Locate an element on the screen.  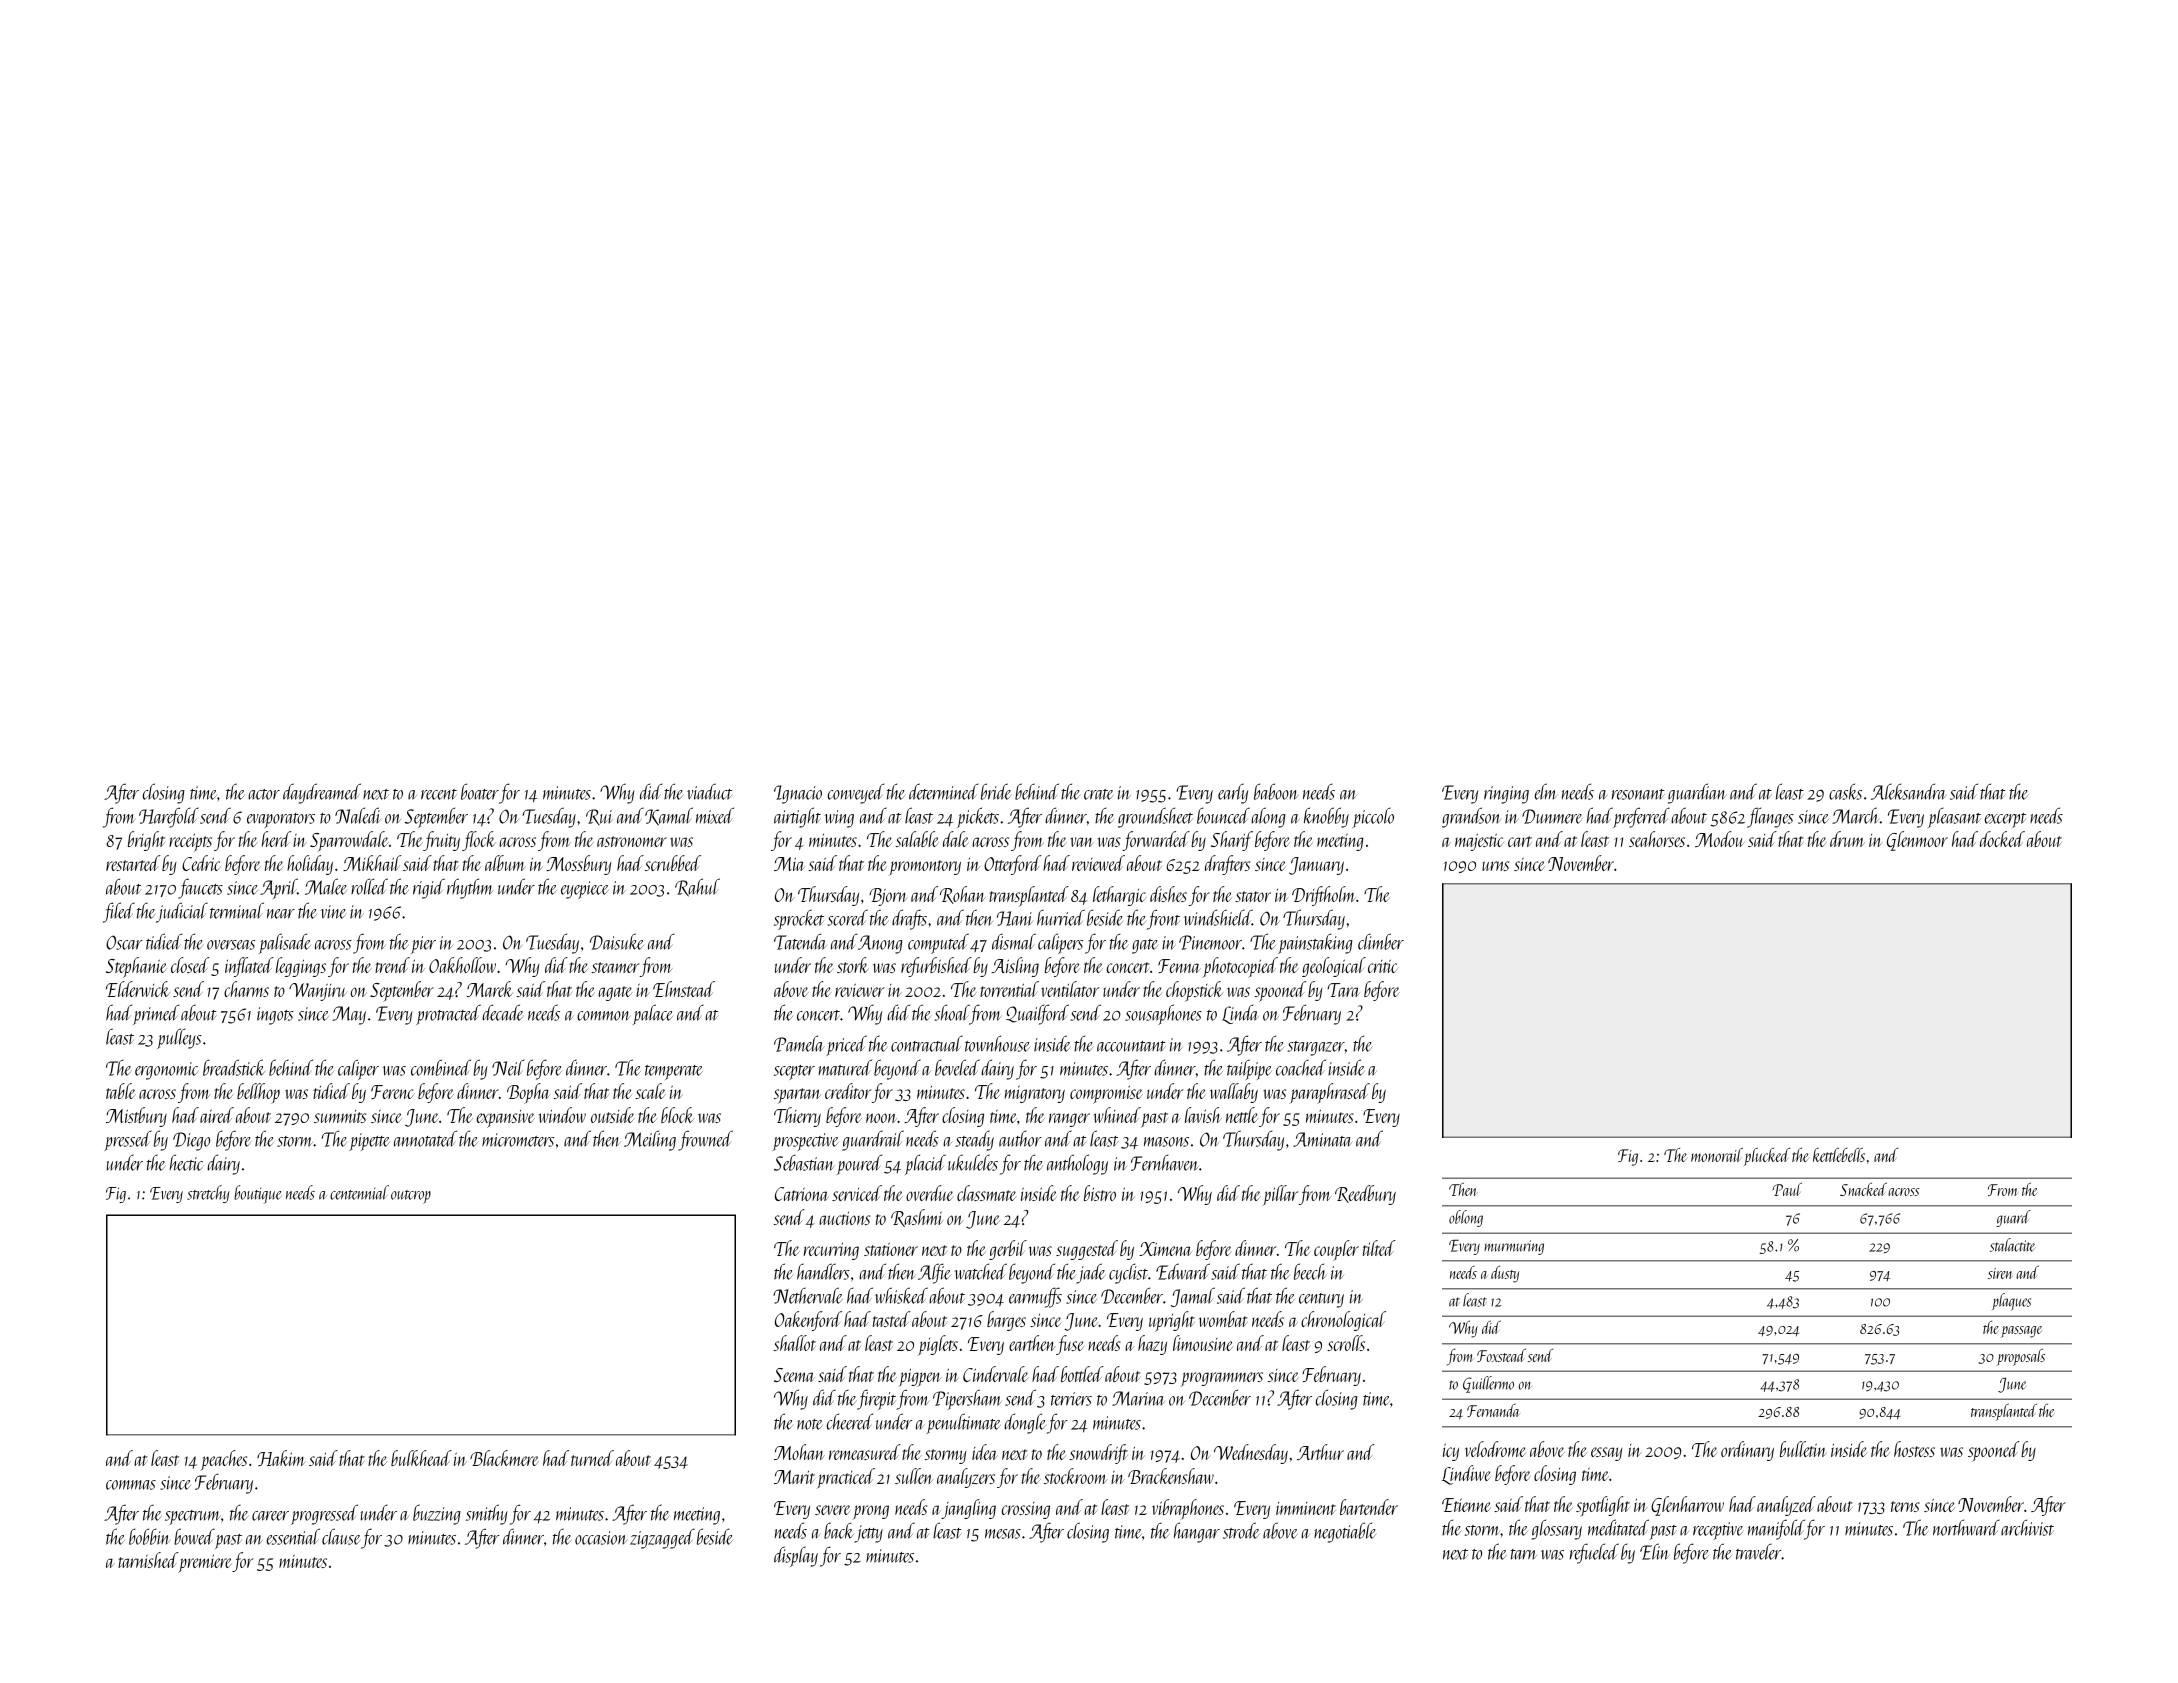
Aminata is located at coordinates (1322, 1139).
